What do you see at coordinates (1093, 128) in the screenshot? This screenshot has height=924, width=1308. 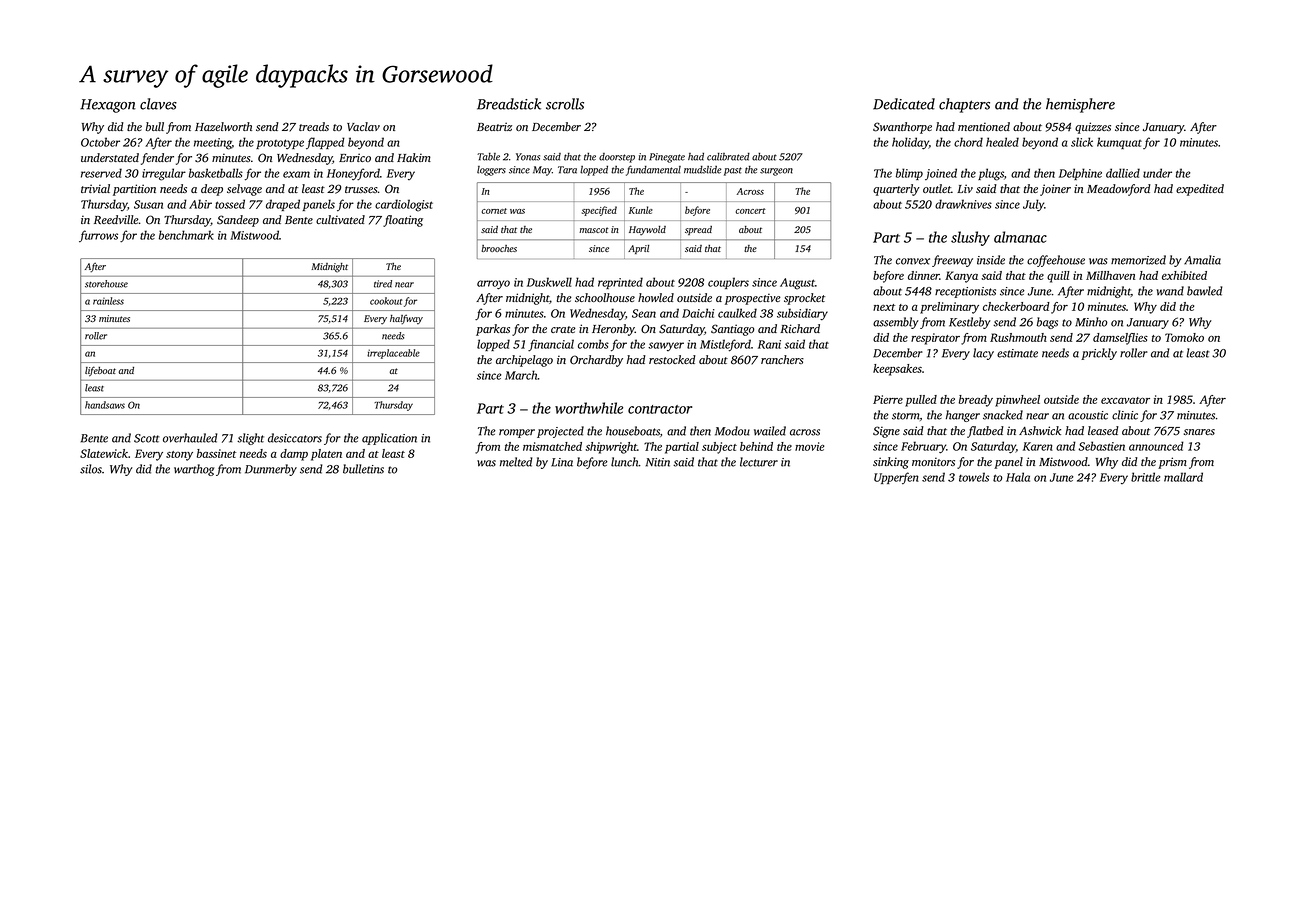 I see `quizzes` at bounding box center [1093, 128].
